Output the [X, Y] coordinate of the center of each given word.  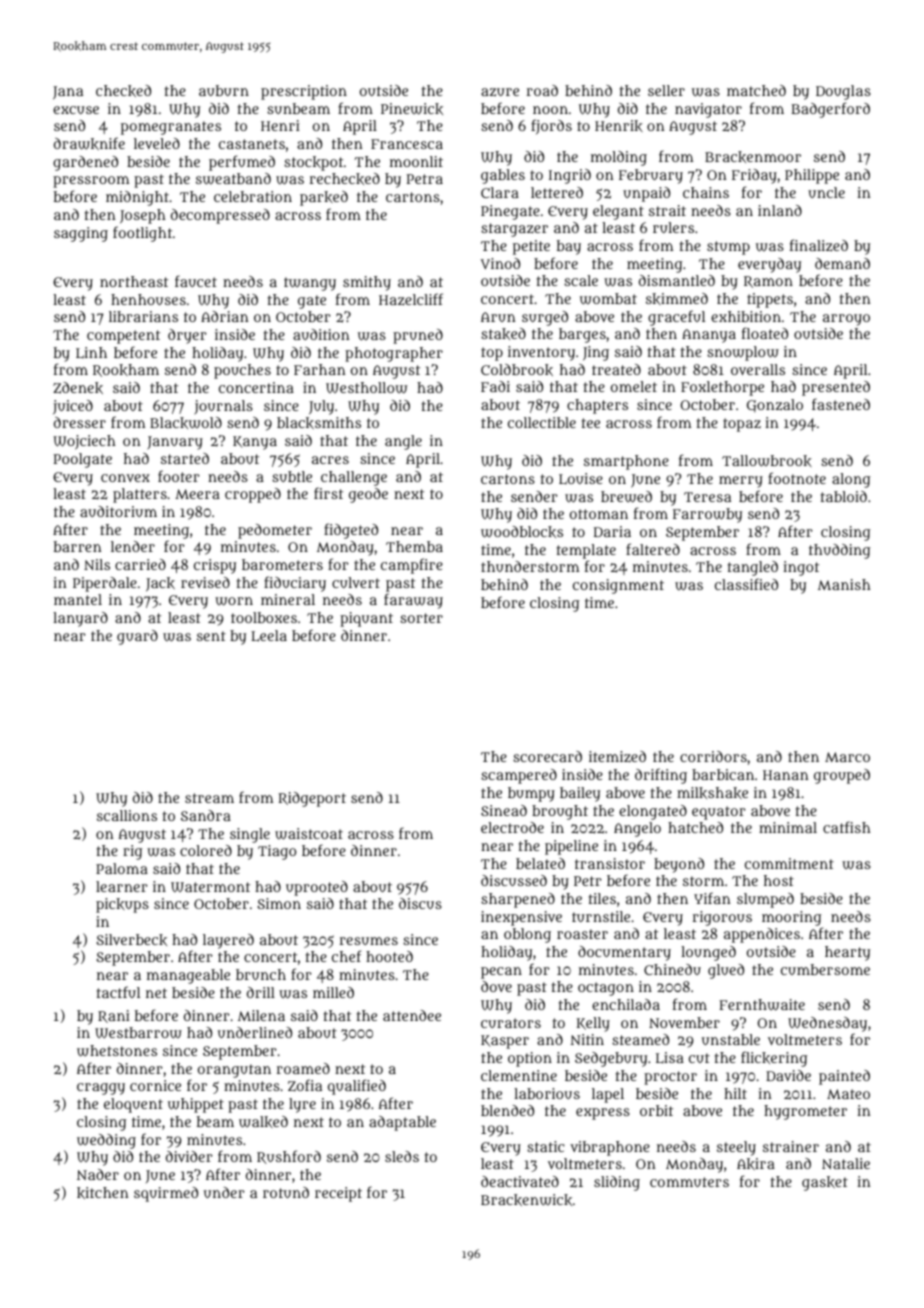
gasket [825, 1183]
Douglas [843, 92]
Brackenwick [526, 1200]
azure [500, 92]
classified [746, 584]
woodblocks [522, 532]
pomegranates [171, 128]
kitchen [103, 1193]
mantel [78, 599]
